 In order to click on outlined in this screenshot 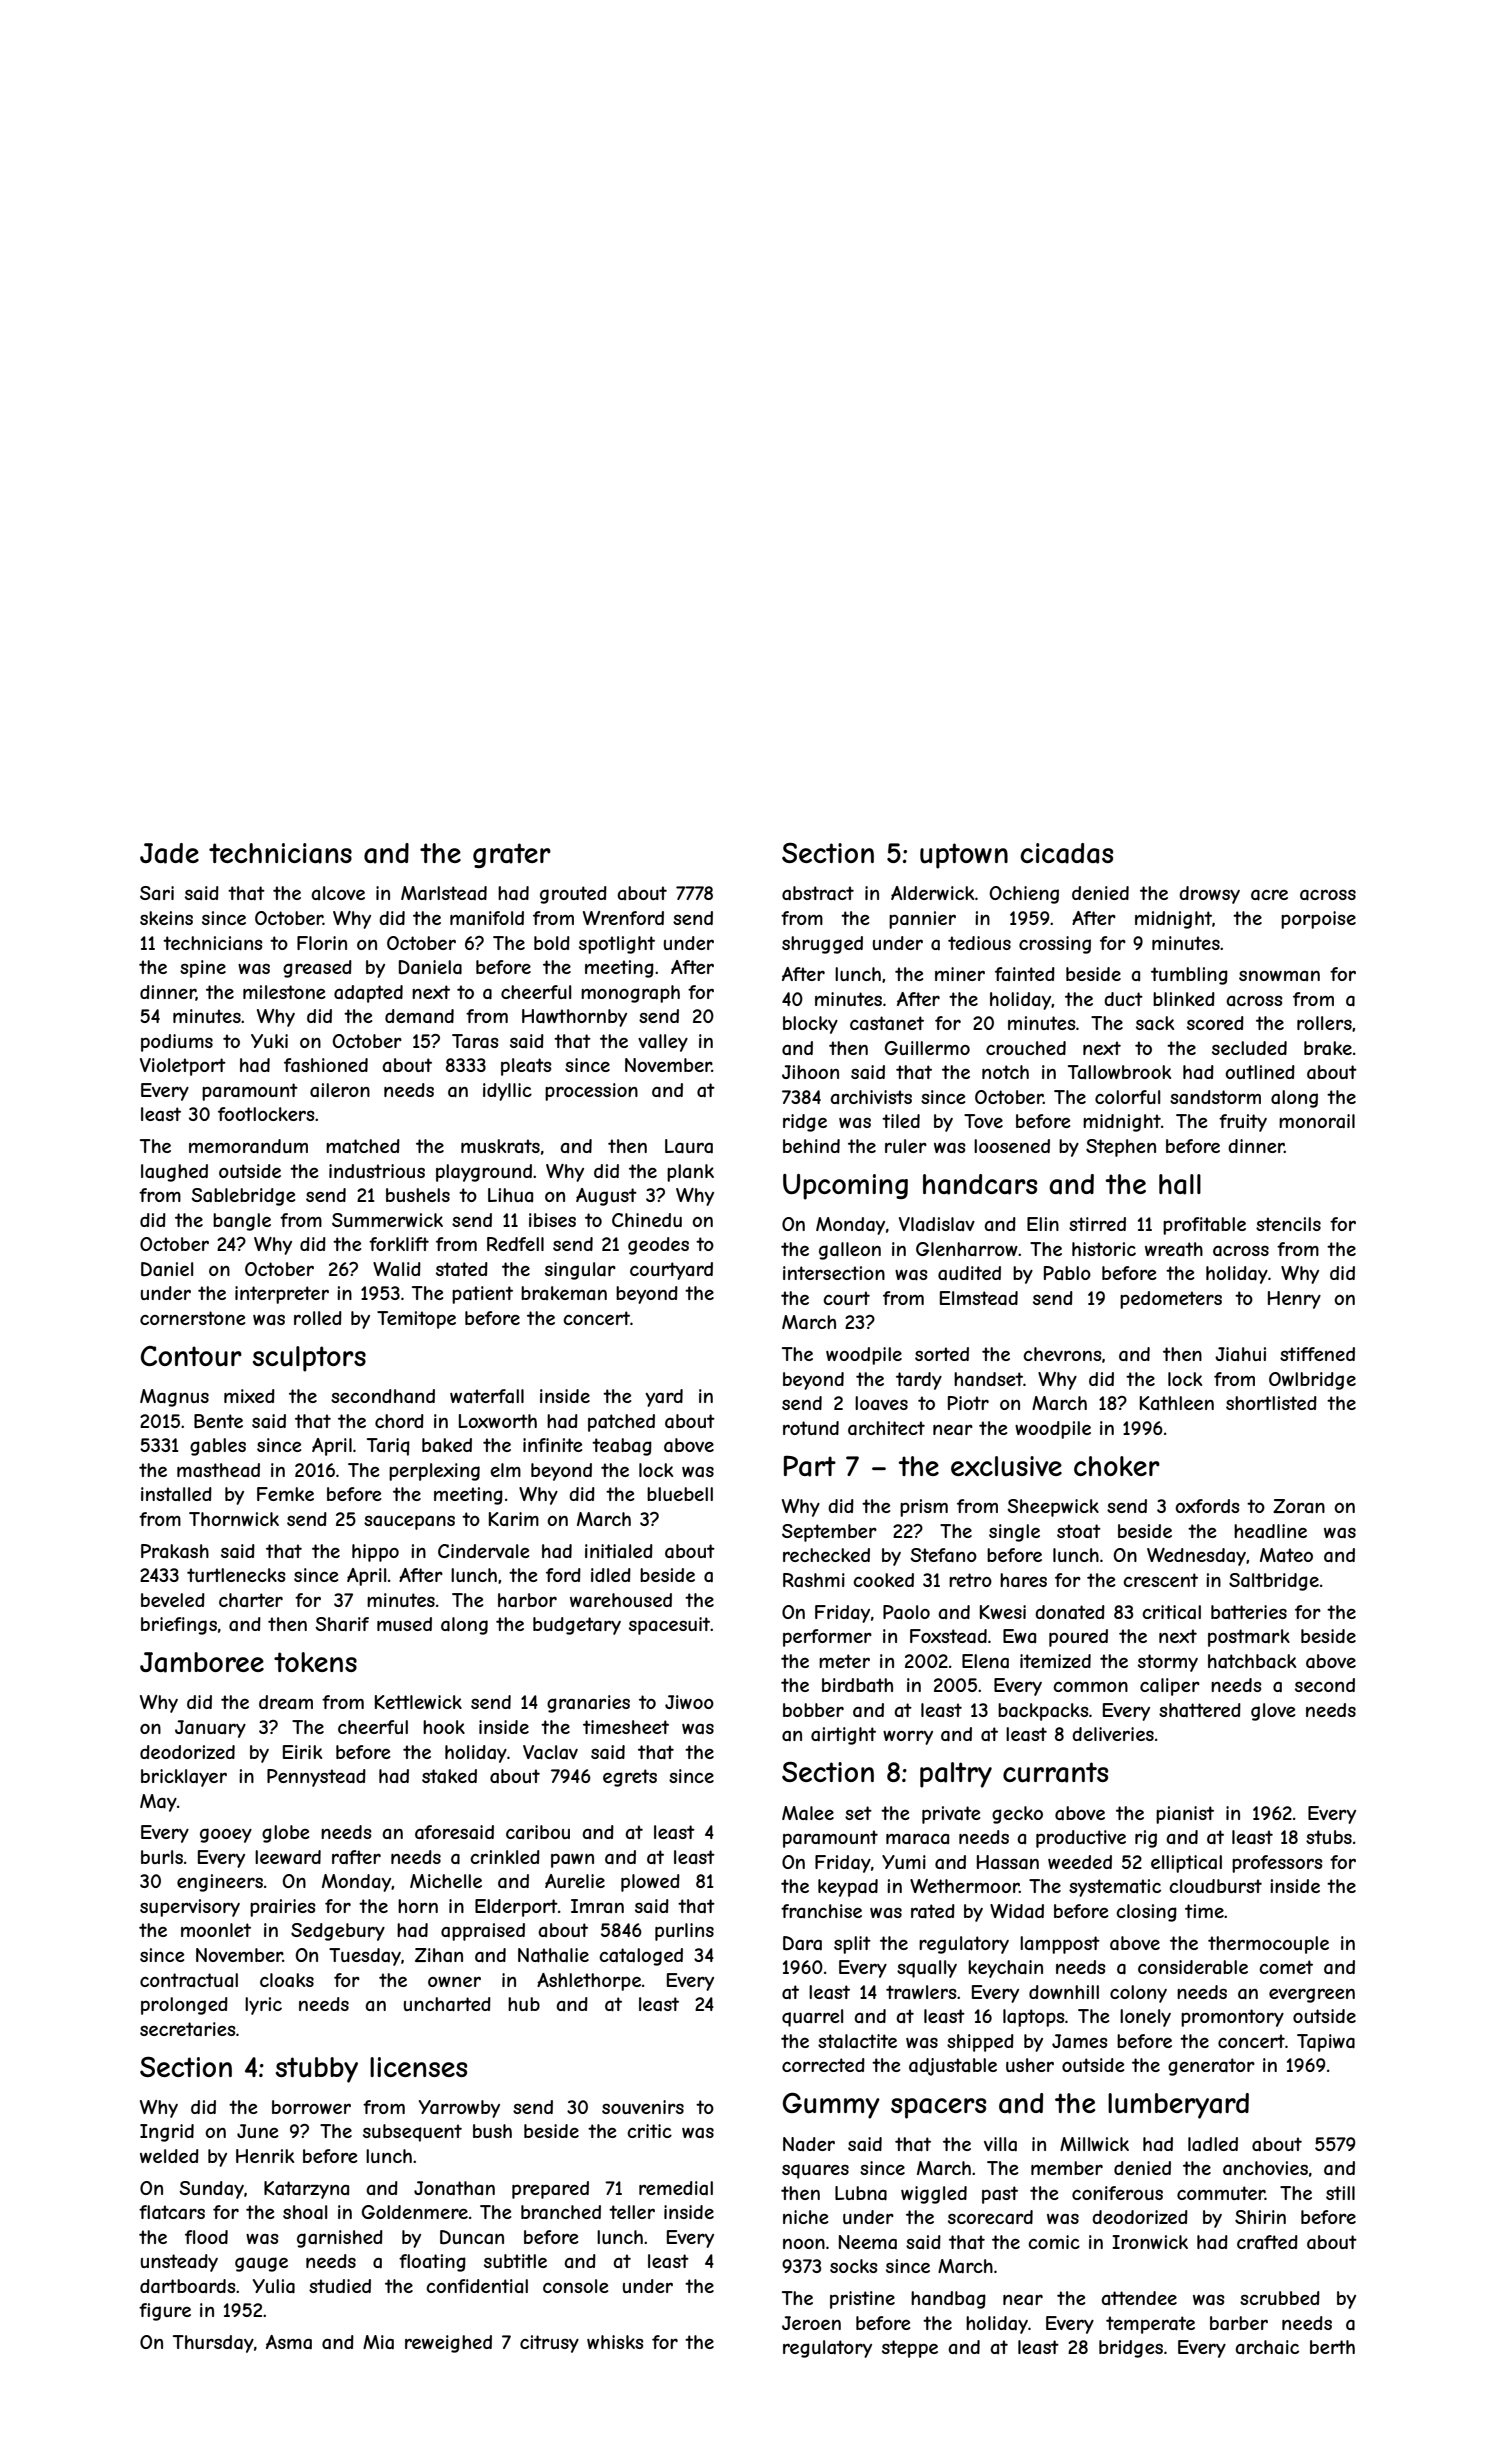, I will do `click(1260, 1072)`.
